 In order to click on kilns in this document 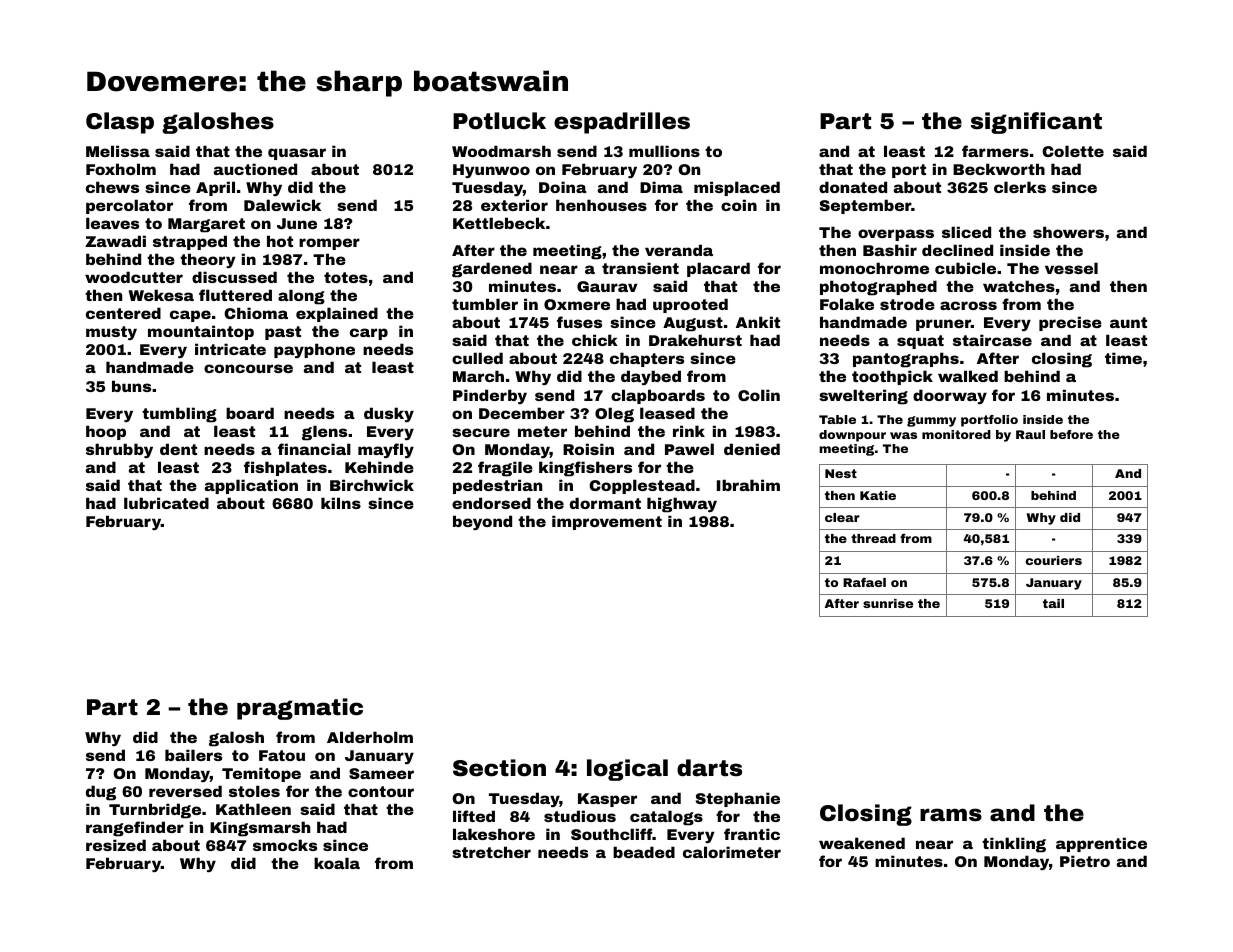, I will do `click(341, 503)`.
